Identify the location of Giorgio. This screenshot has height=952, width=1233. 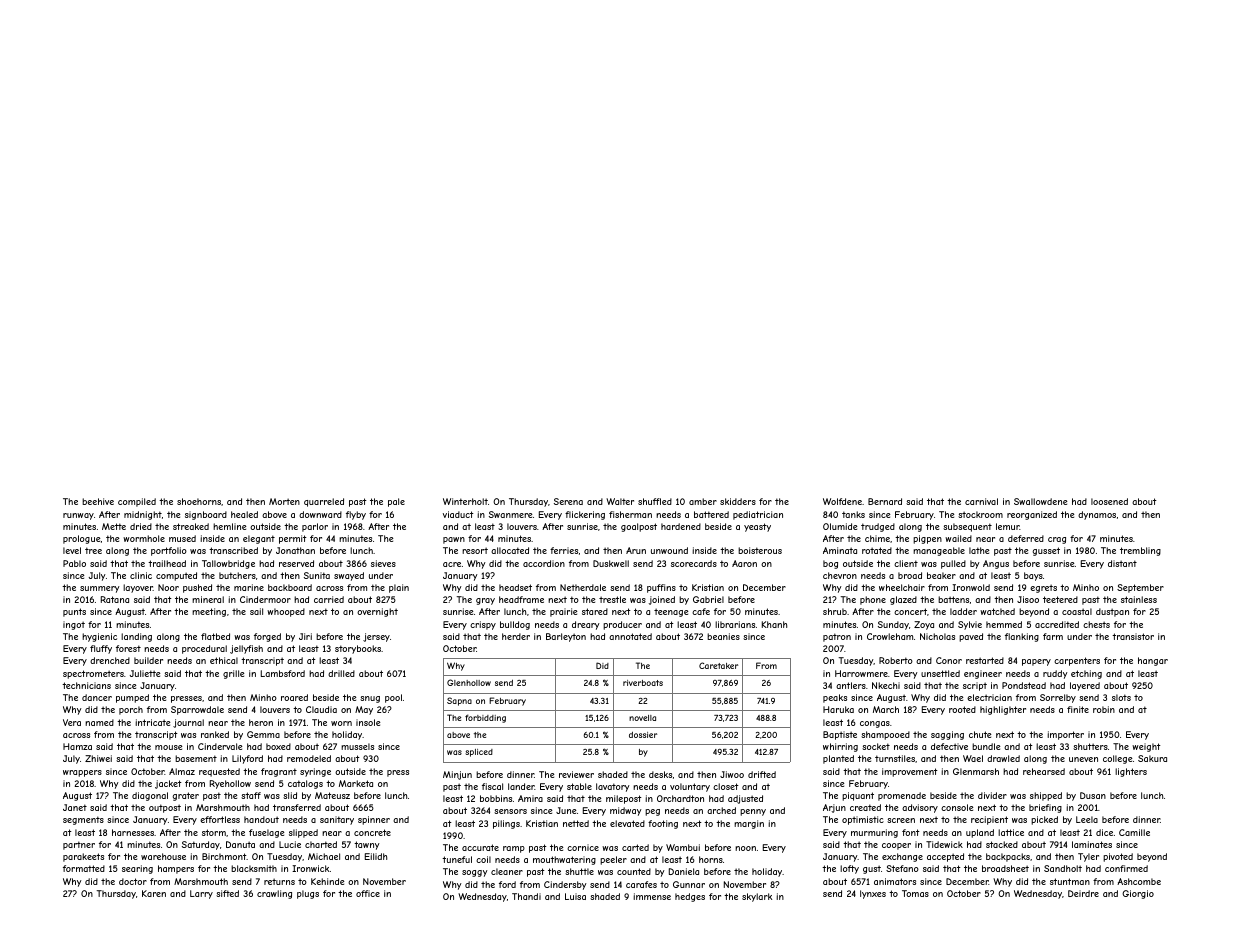
(1138, 894).
